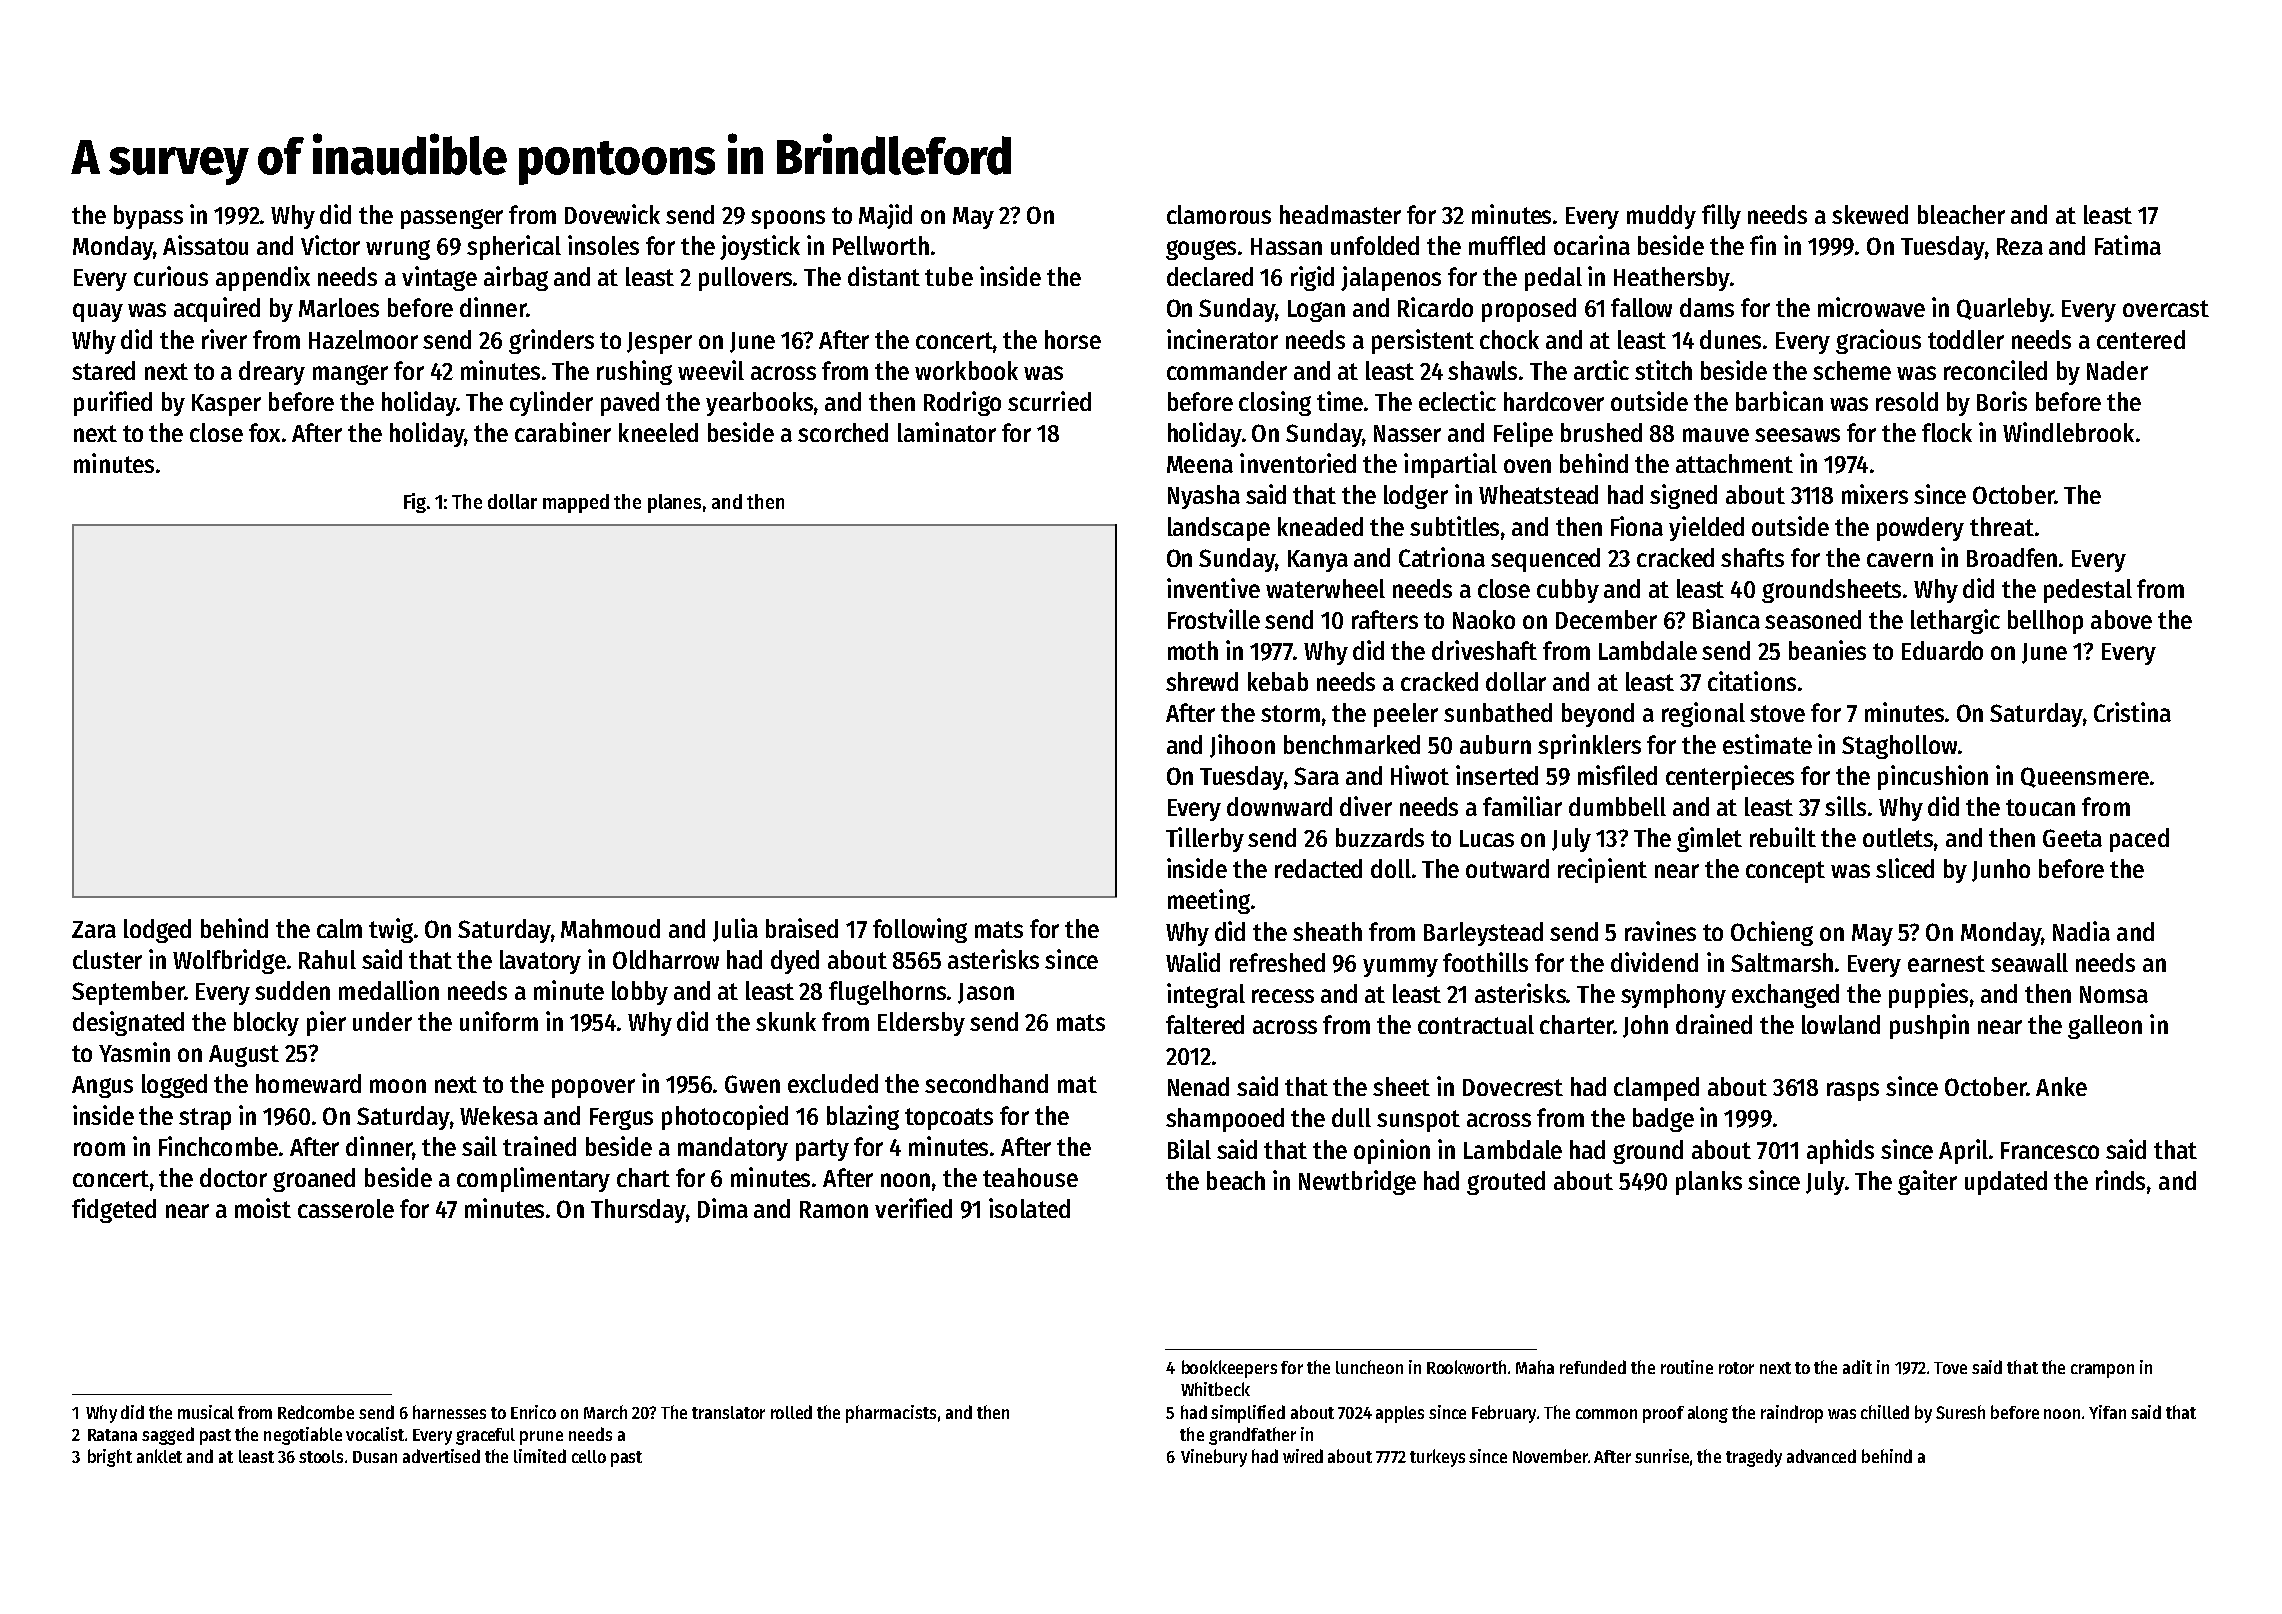  What do you see at coordinates (94, 929) in the screenshot?
I see `Zara` at bounding box center [94, 929].
